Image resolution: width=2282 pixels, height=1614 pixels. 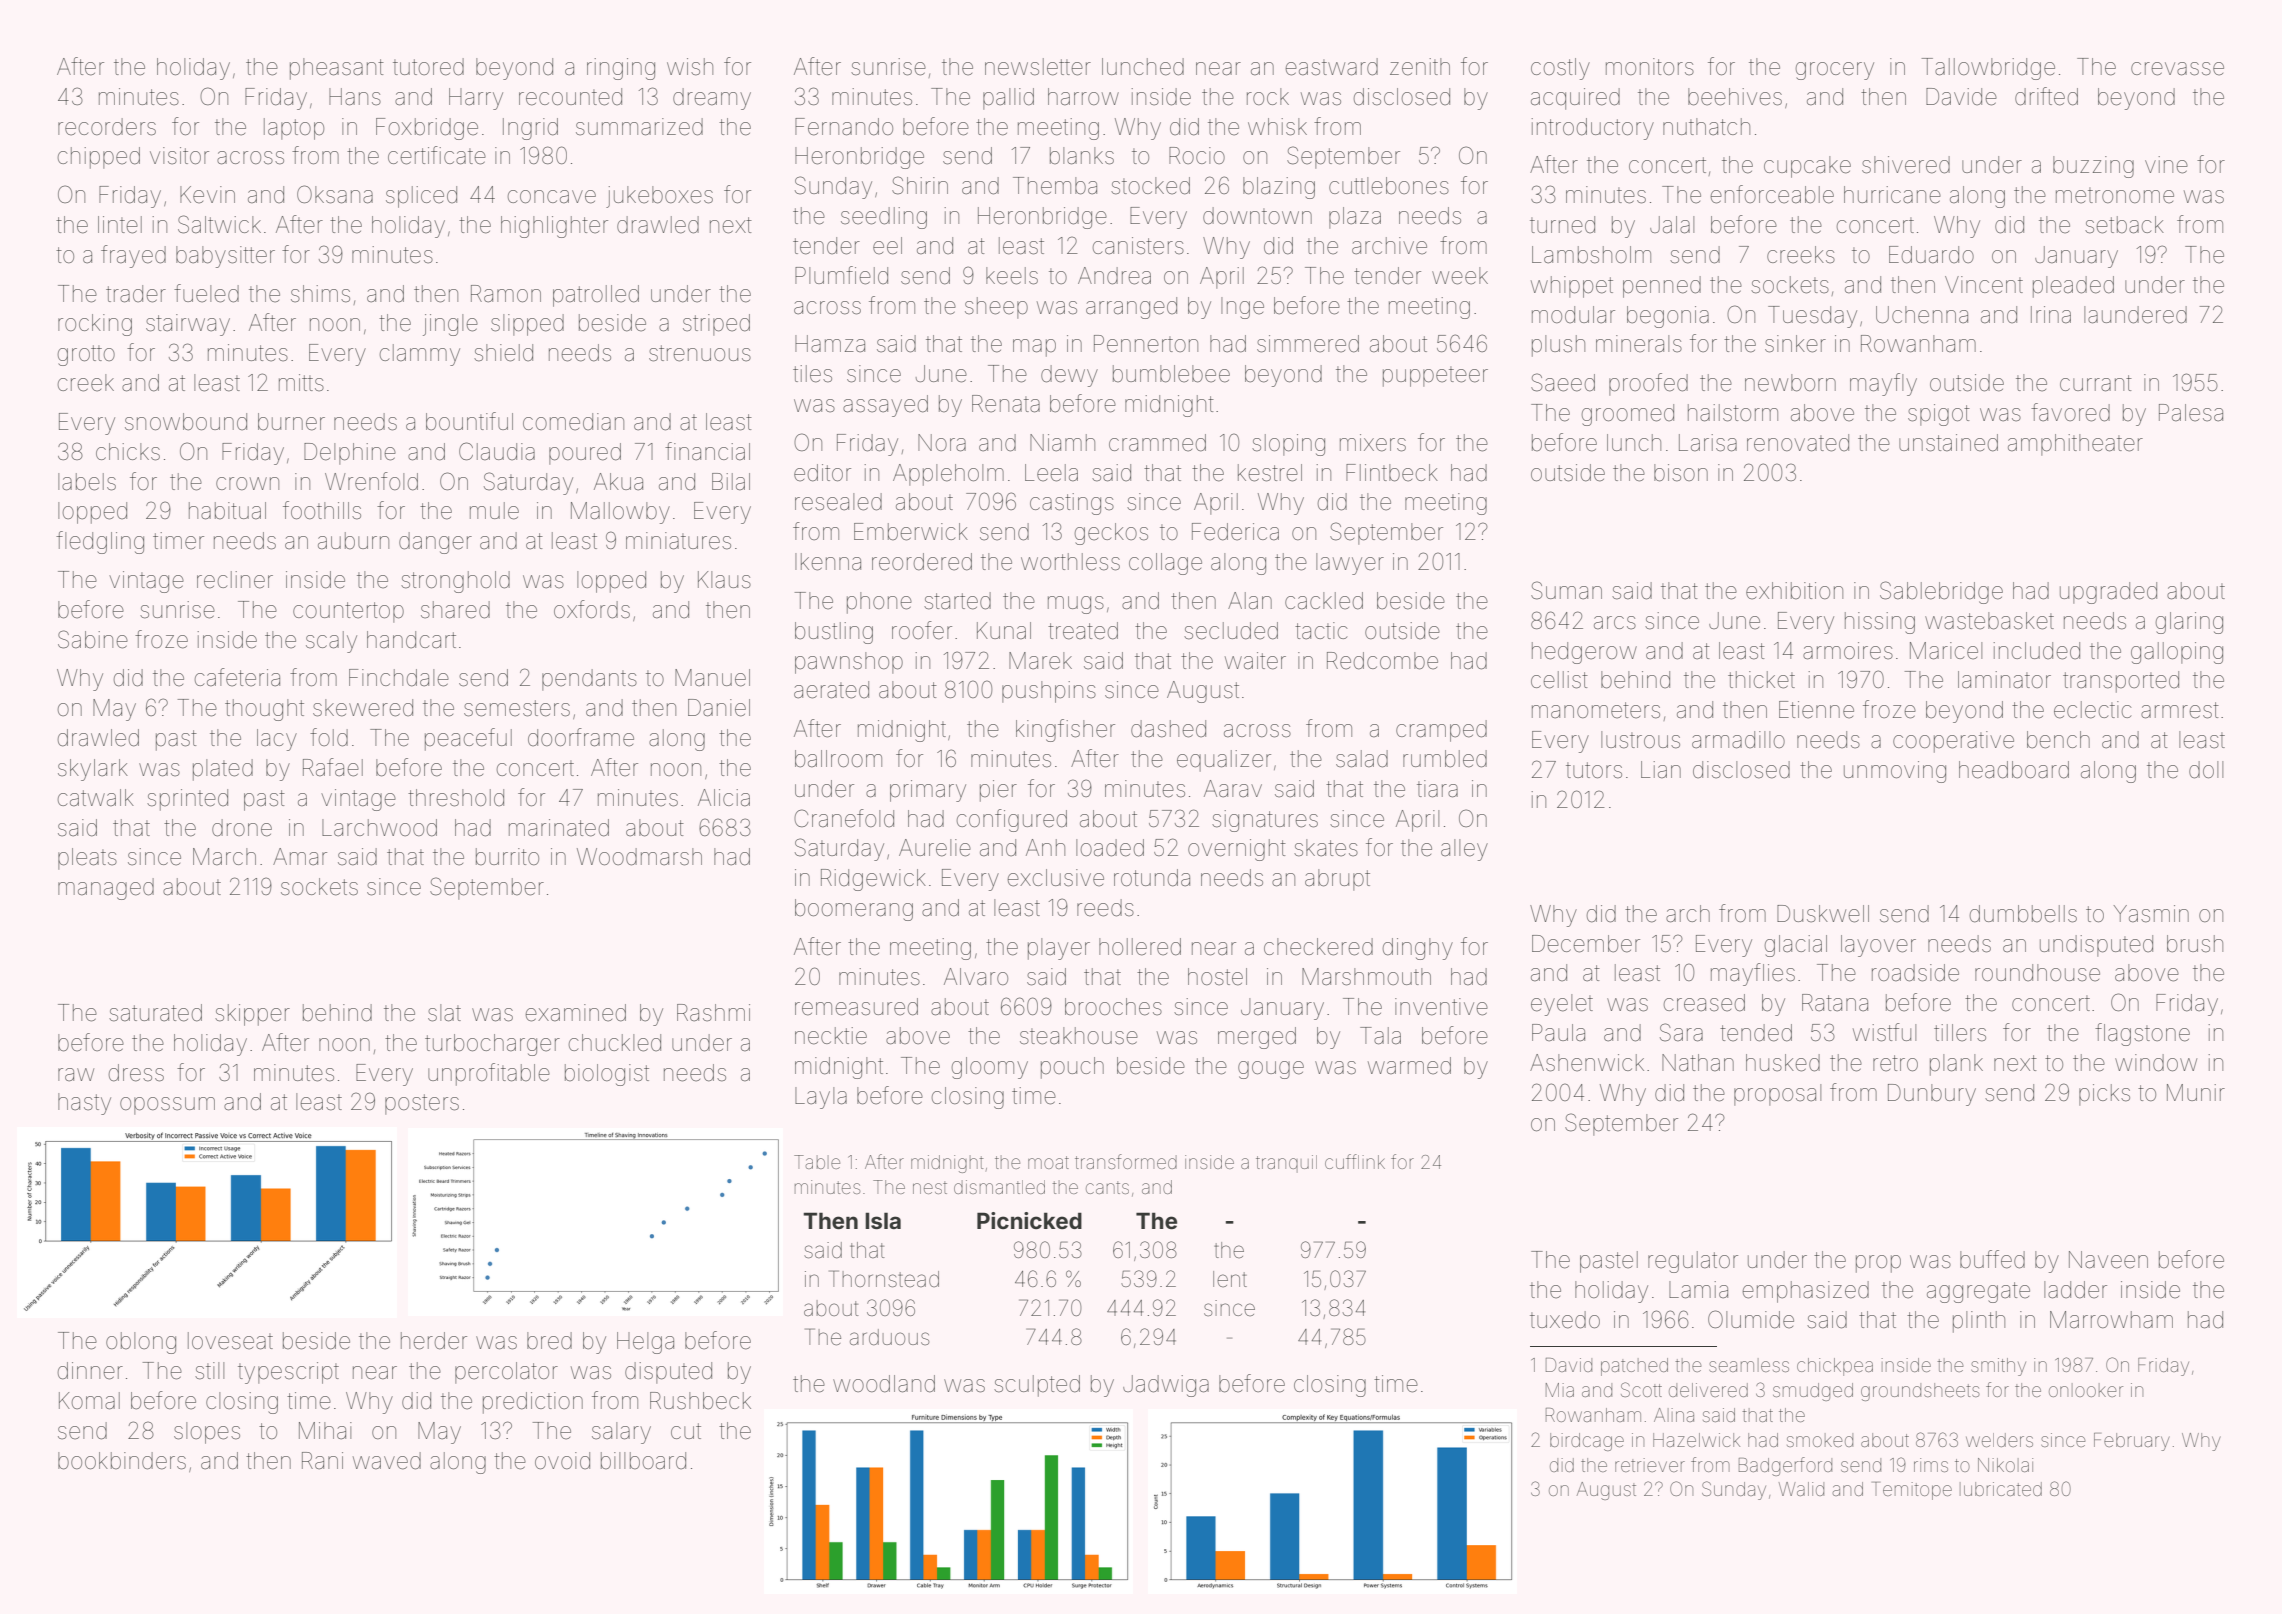 What do you see at coordinates (435, 543) in the screenshot?
I see `danger` at bounding box center [435, 543].
